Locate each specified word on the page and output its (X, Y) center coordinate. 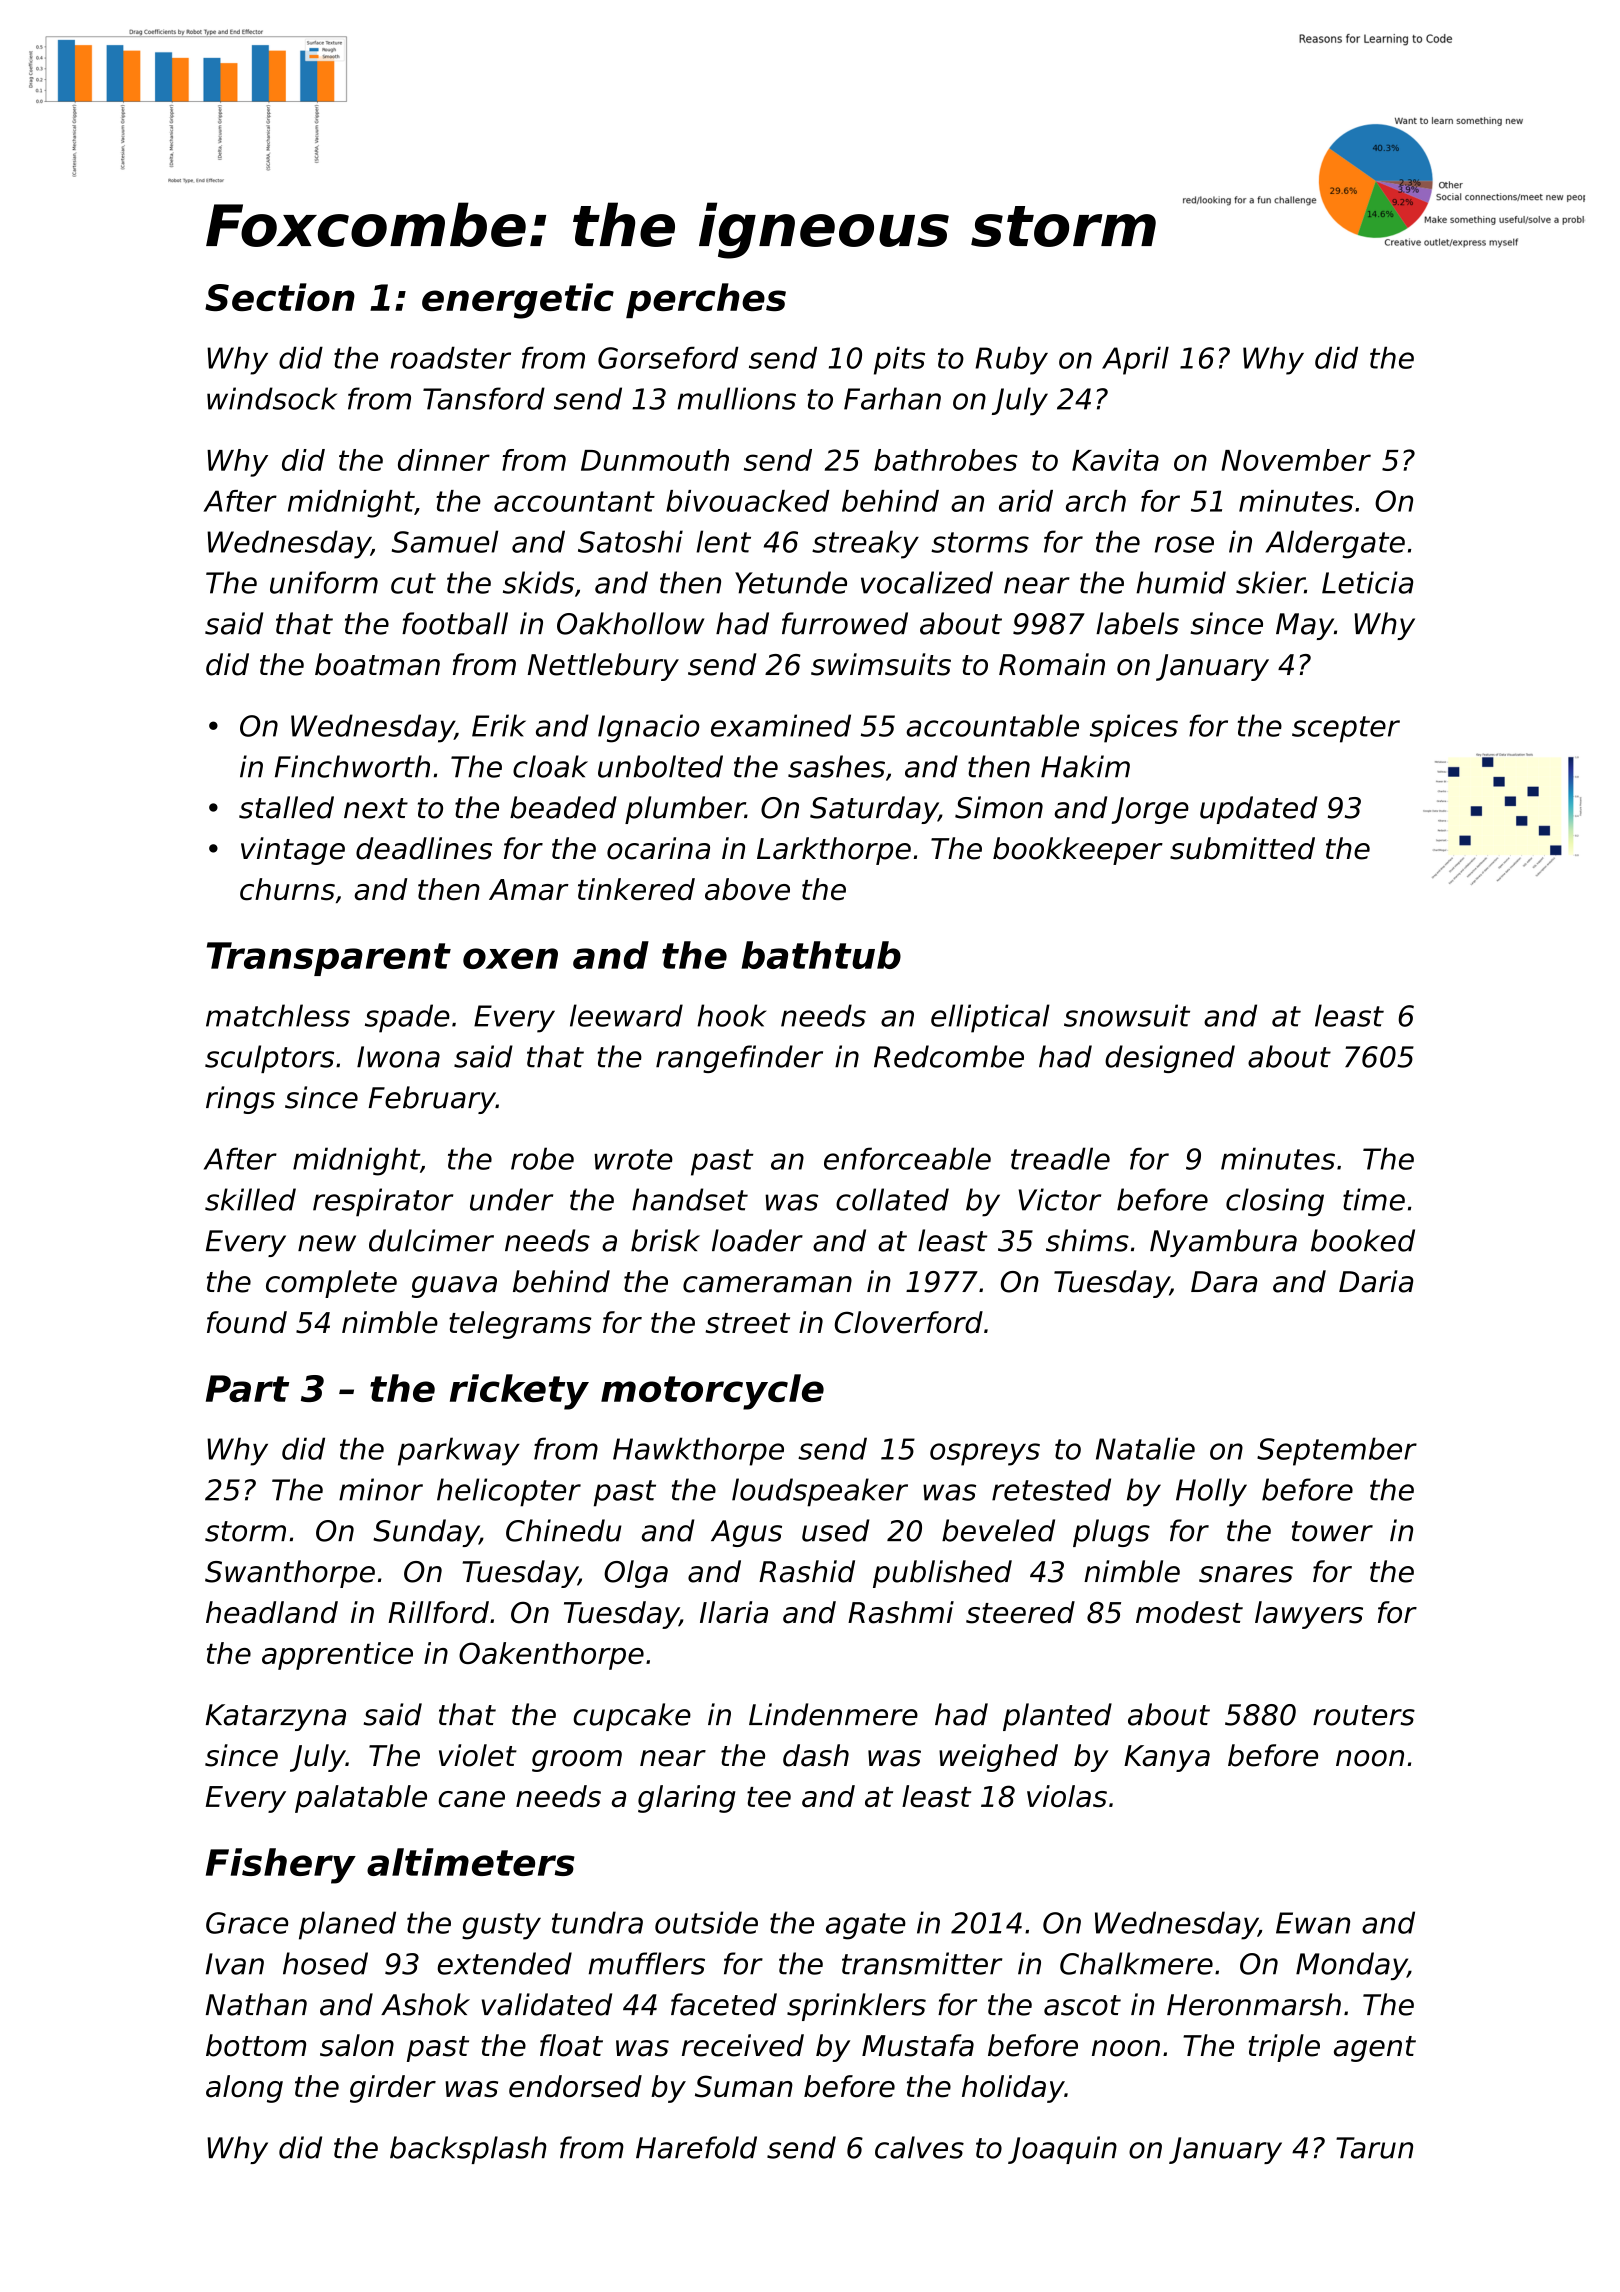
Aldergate (1335, 544)
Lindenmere (833, 1714)
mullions (736, 398)
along (244, 2089)
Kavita (1115, 460)
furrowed (845, 623)
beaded (563, 807)
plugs (1111, 1533)
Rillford (438, 1612)
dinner (444, 460)
